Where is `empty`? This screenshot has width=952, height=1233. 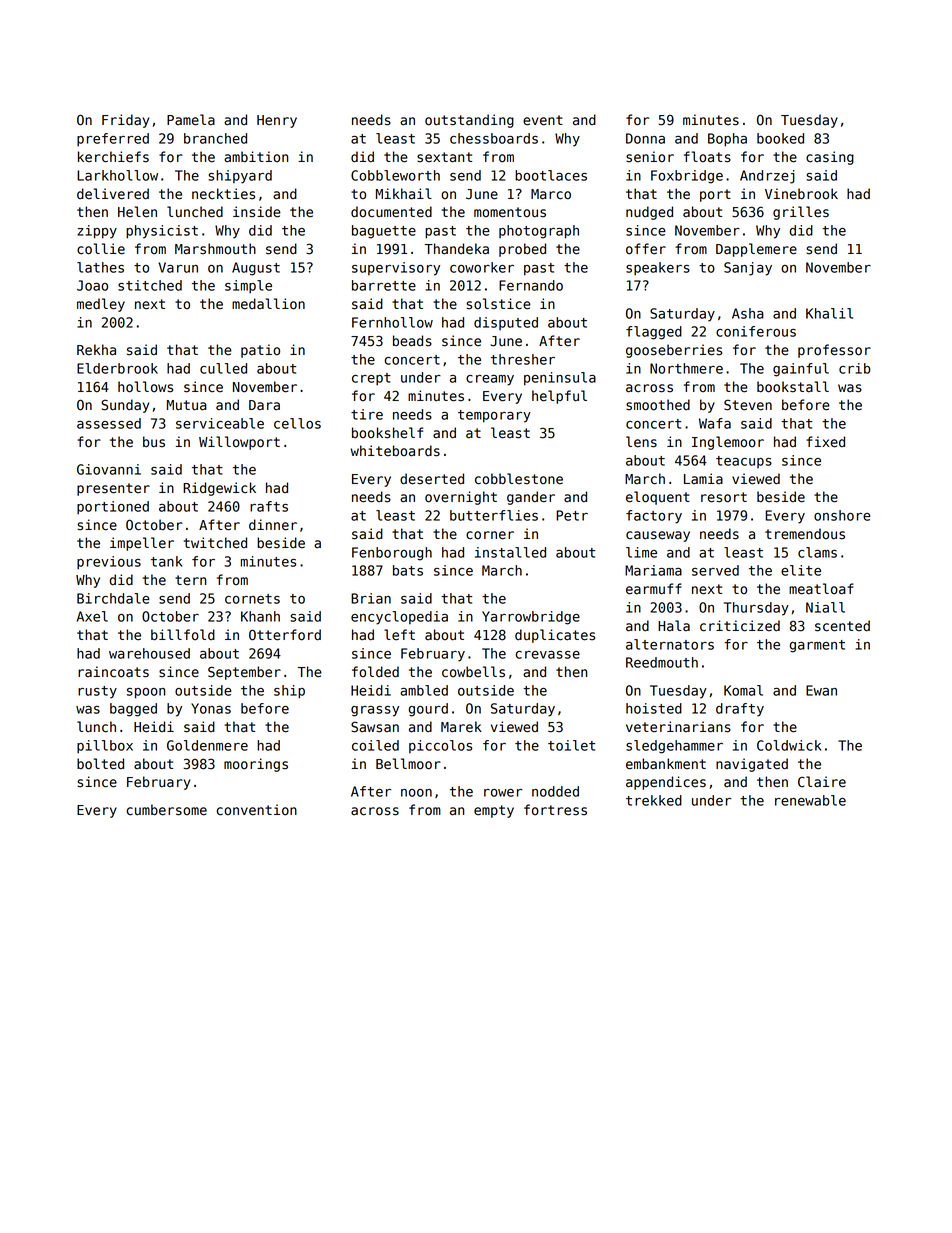
empty is located at coordinates (494, 811).
